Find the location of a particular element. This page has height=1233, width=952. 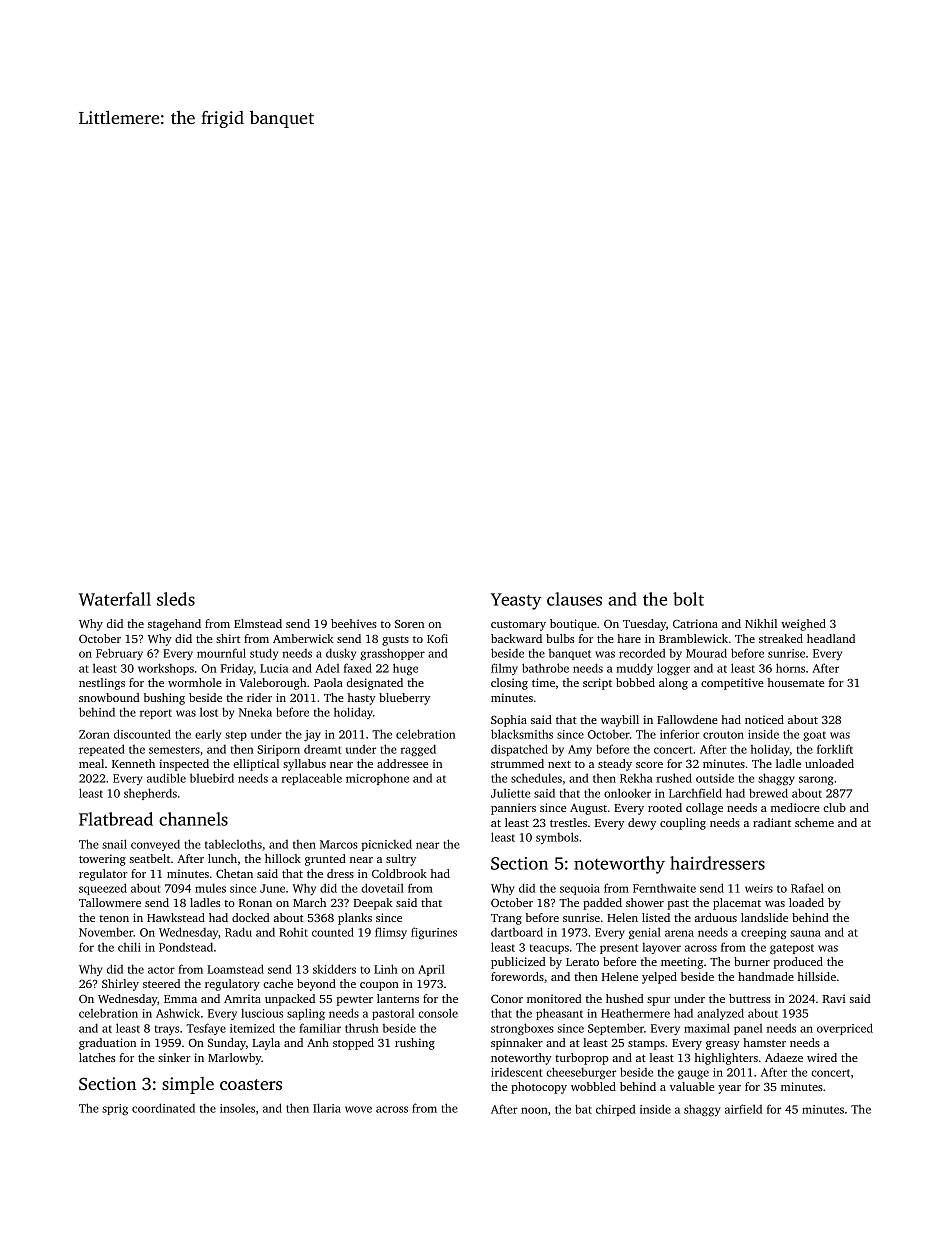

tenon is located at coordinates (114, 918).
